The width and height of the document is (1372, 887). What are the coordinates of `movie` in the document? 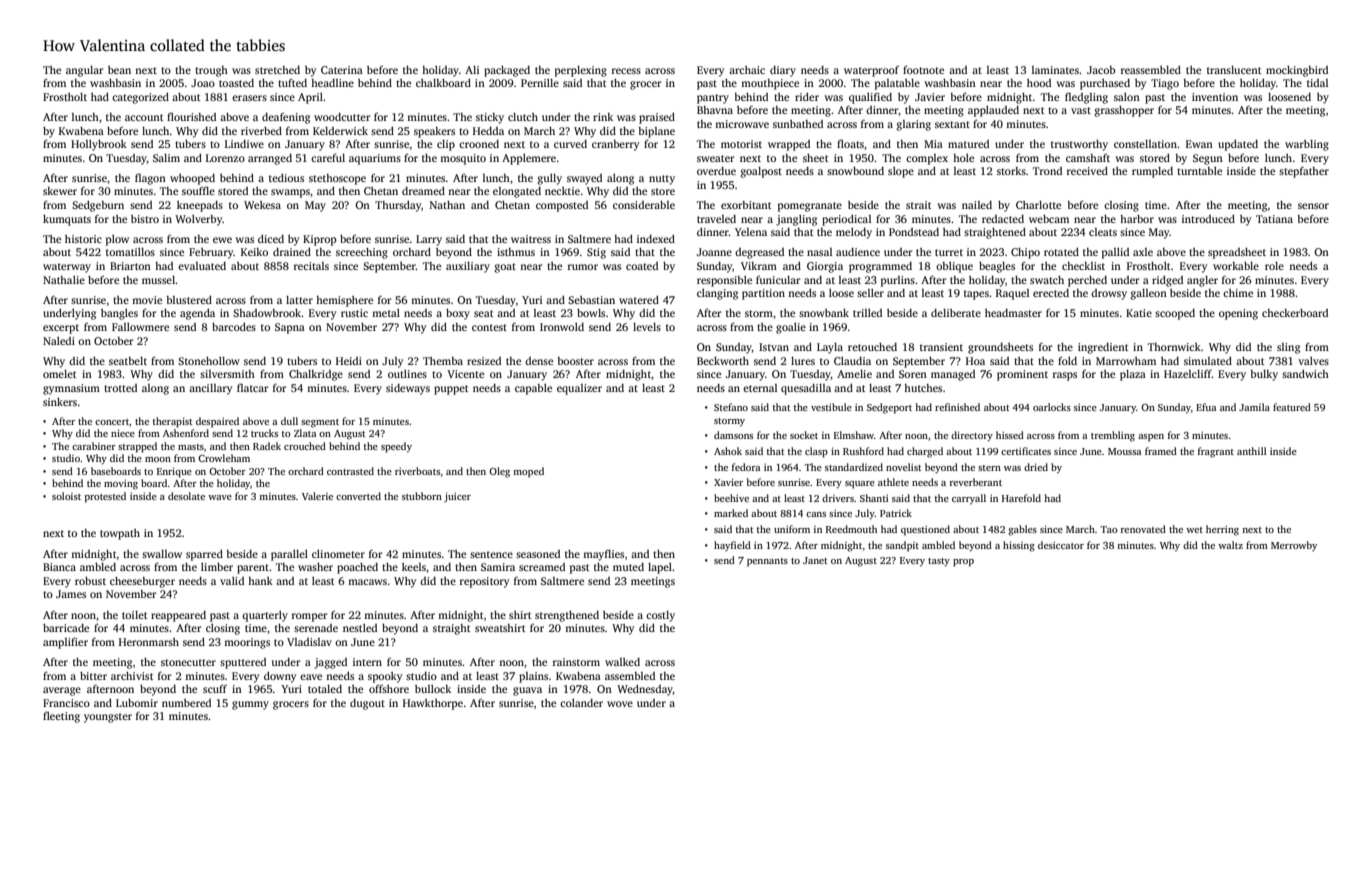 It's located at (147, 300).
